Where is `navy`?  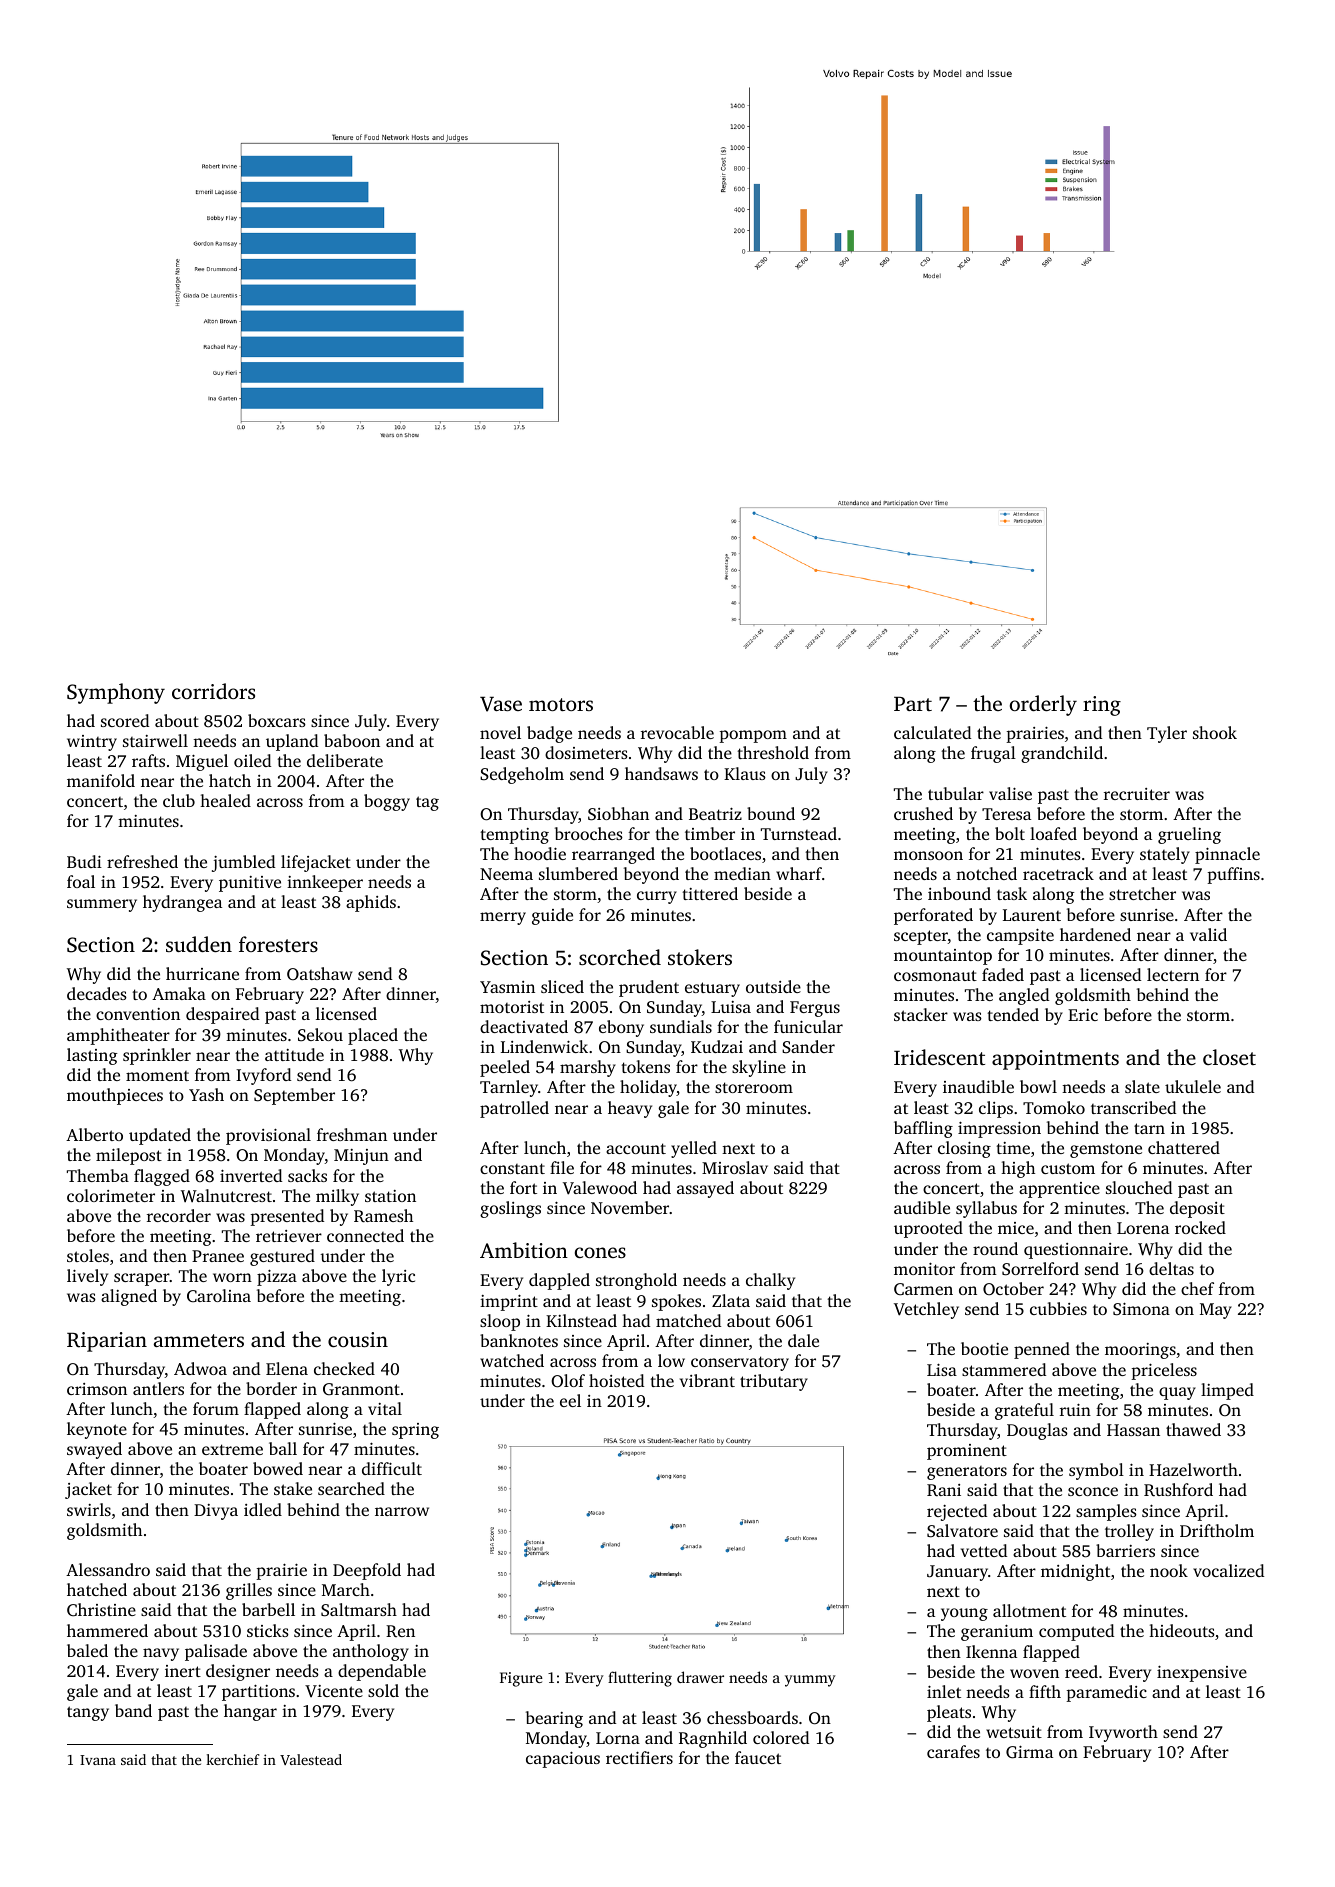 navy is located at coordinates (161, 1654).
